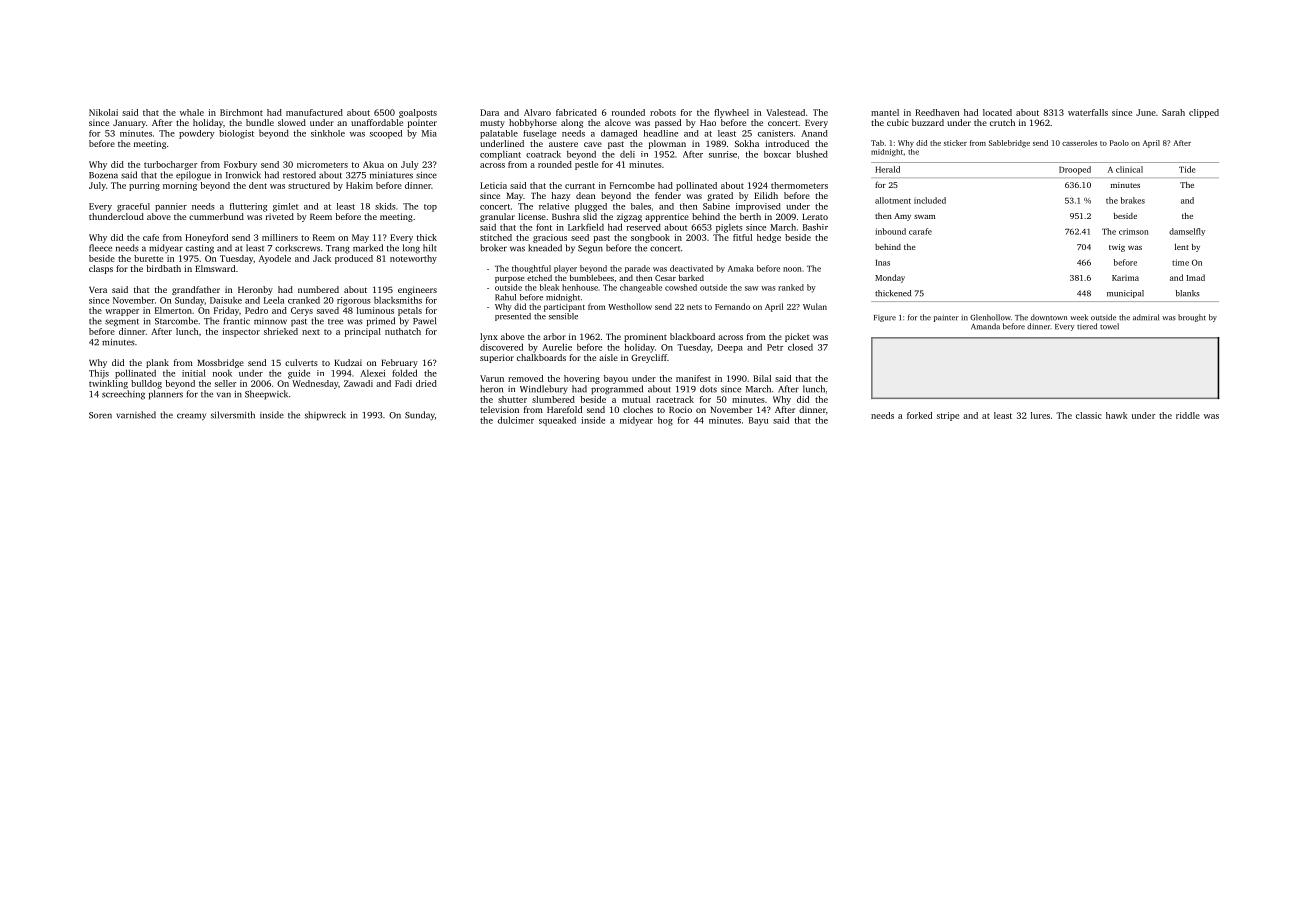 This screenshot has height=924, width=1308. I want to click on waterfalls, so click(1088, 112).
